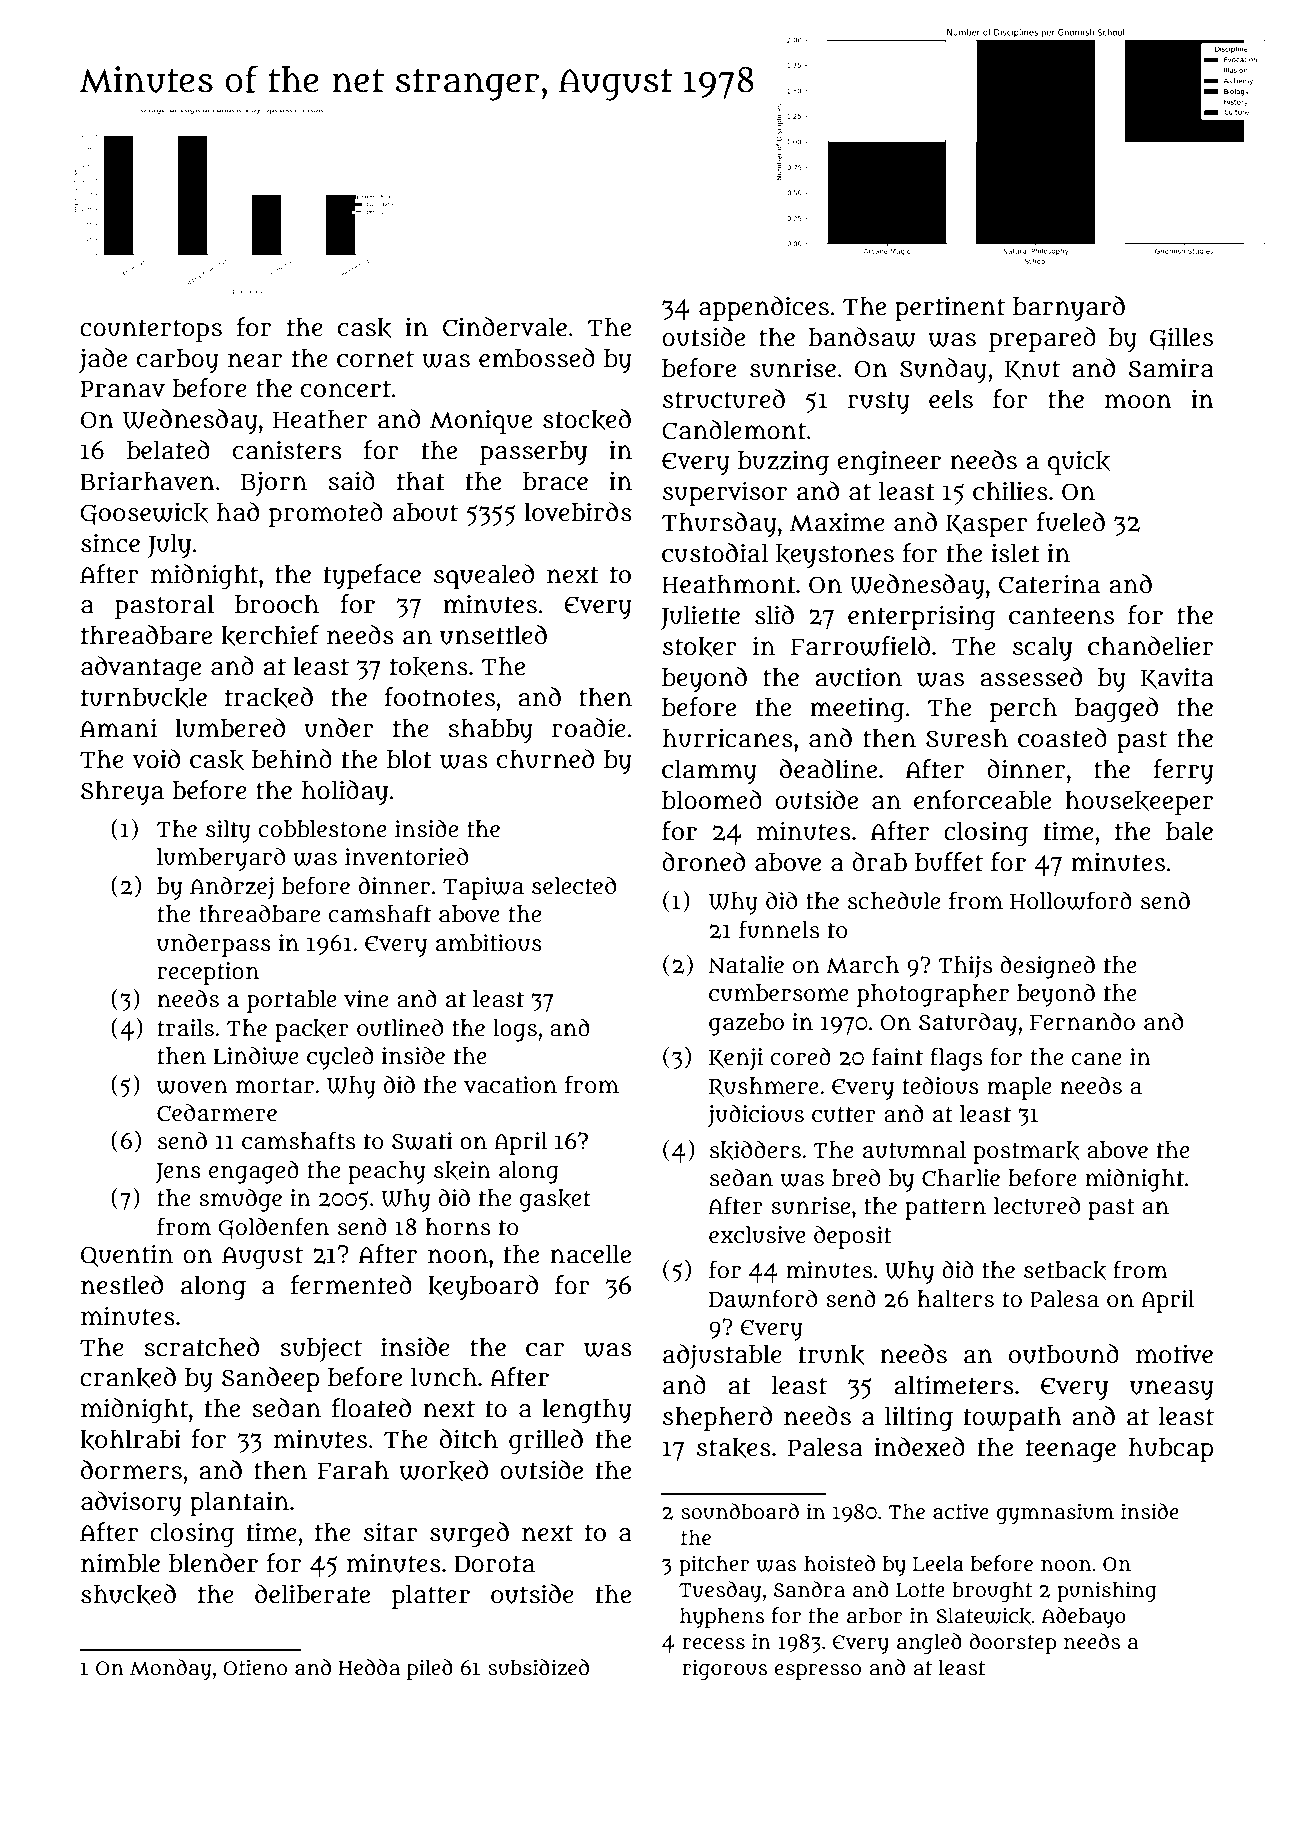 The height and width of the screenshot is (1830, 1294). Describe the element at coordinates (128, 1594) in the screenshot. I see `shucked` at that location.
